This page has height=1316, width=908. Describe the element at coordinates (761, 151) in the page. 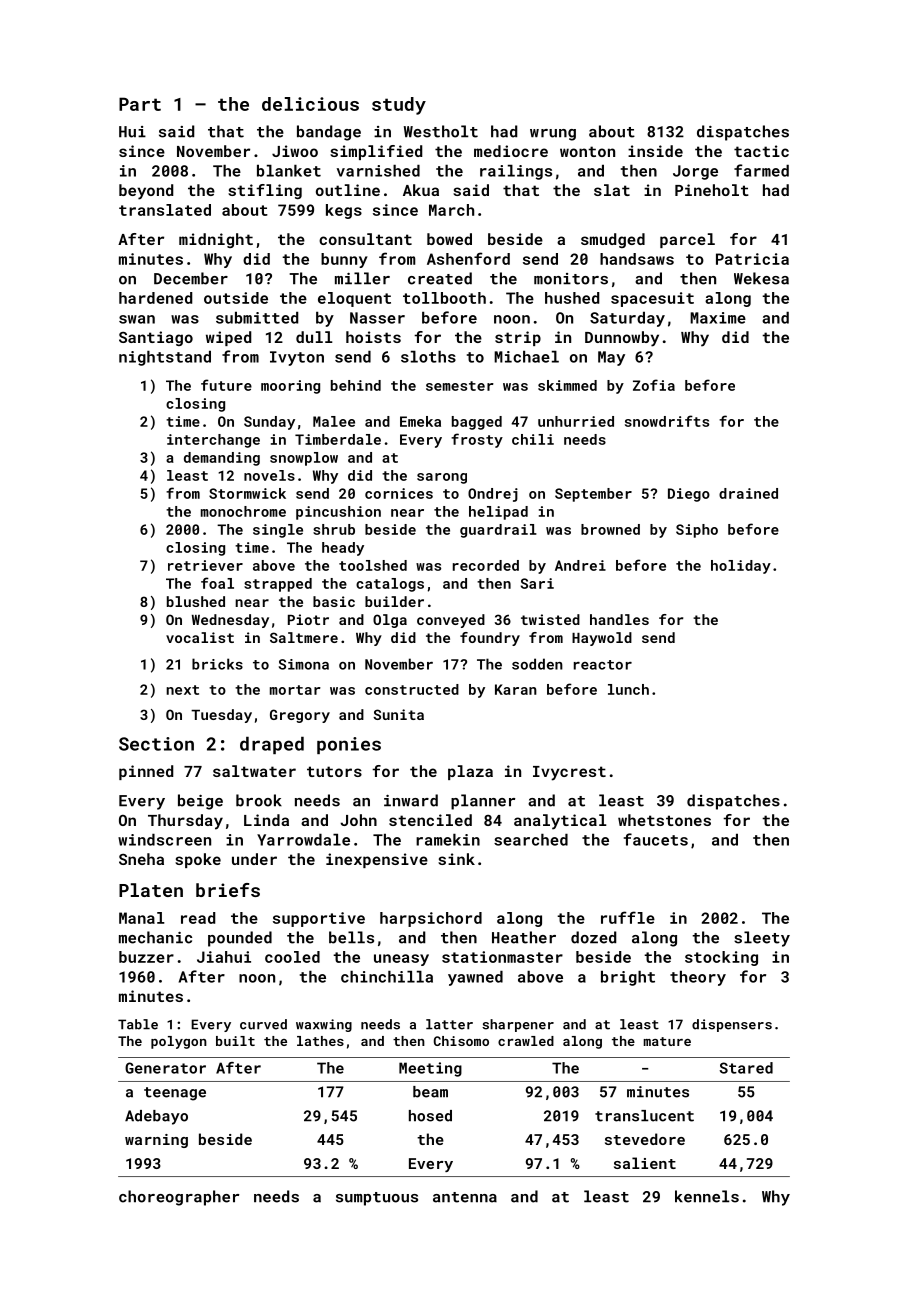

I see `tactic` at that location.
